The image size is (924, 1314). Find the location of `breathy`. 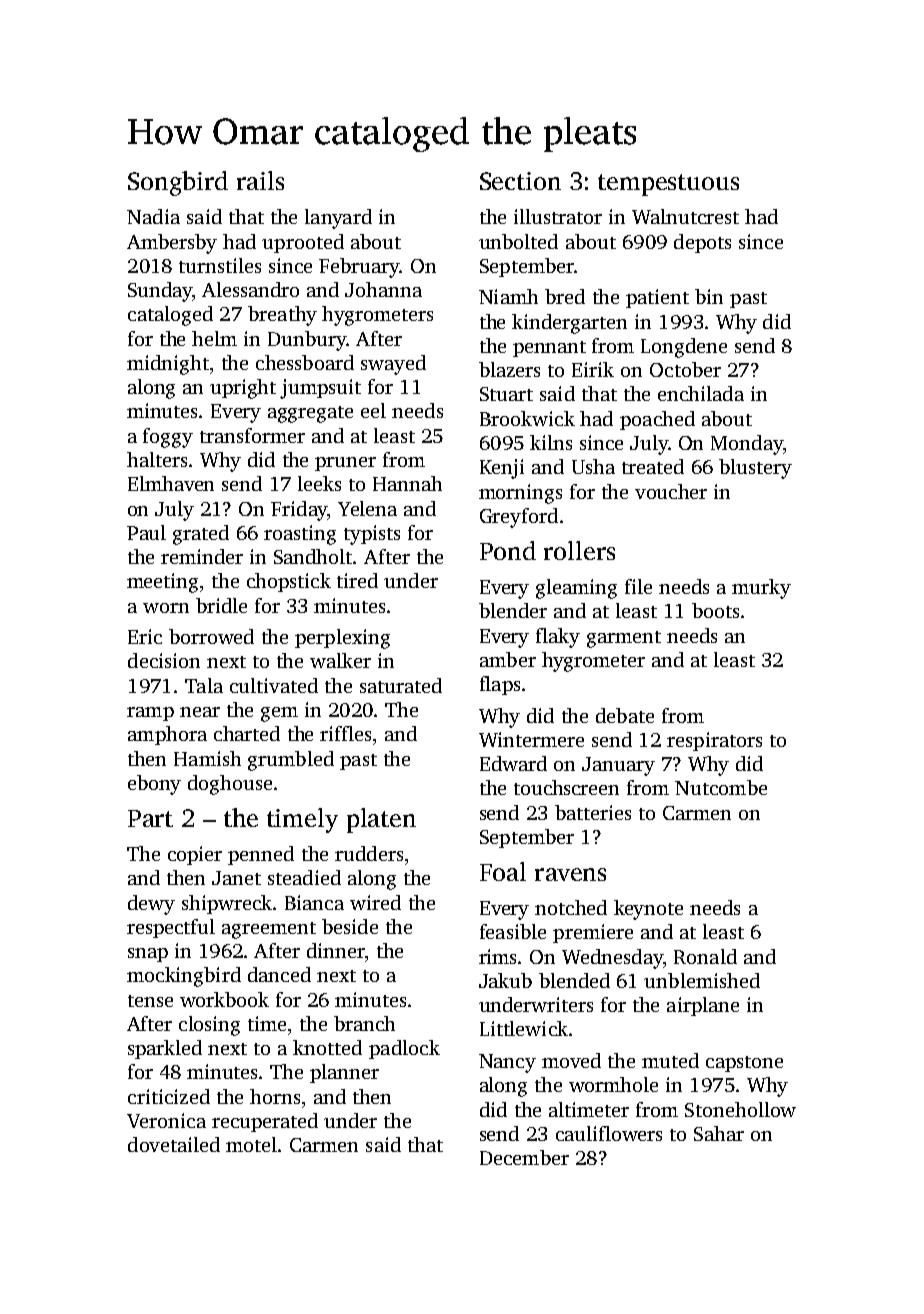

breathy is located at coordinates (282, 316).
